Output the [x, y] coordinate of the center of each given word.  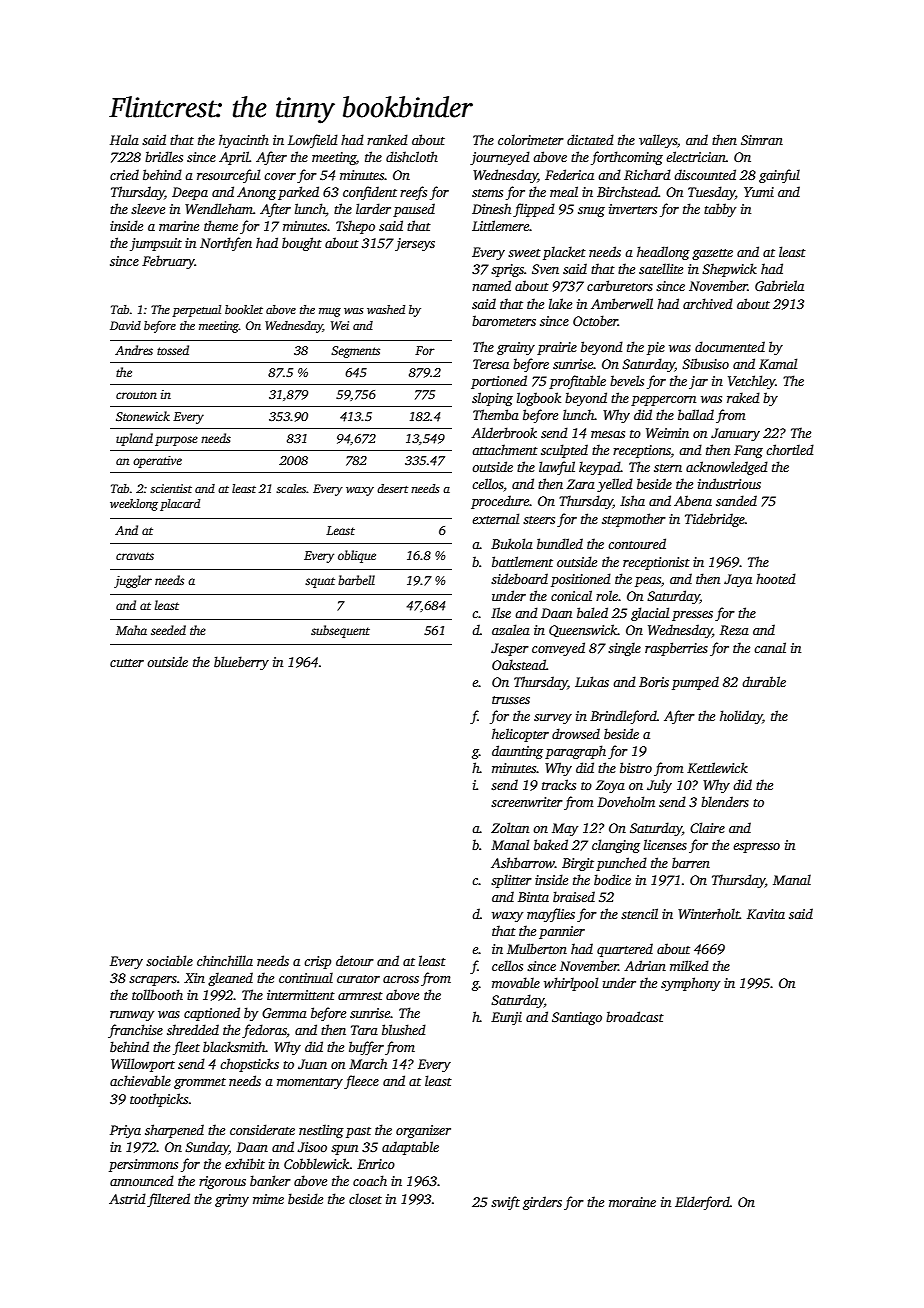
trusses [511, 700]
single [624, 649]
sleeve [148, 208]
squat [320, 582]
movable [516, 982]
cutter [127, 663]
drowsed [576, 733]
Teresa [491, 364]
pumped [695, 683]
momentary [310, 1083]
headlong [663, 253]
